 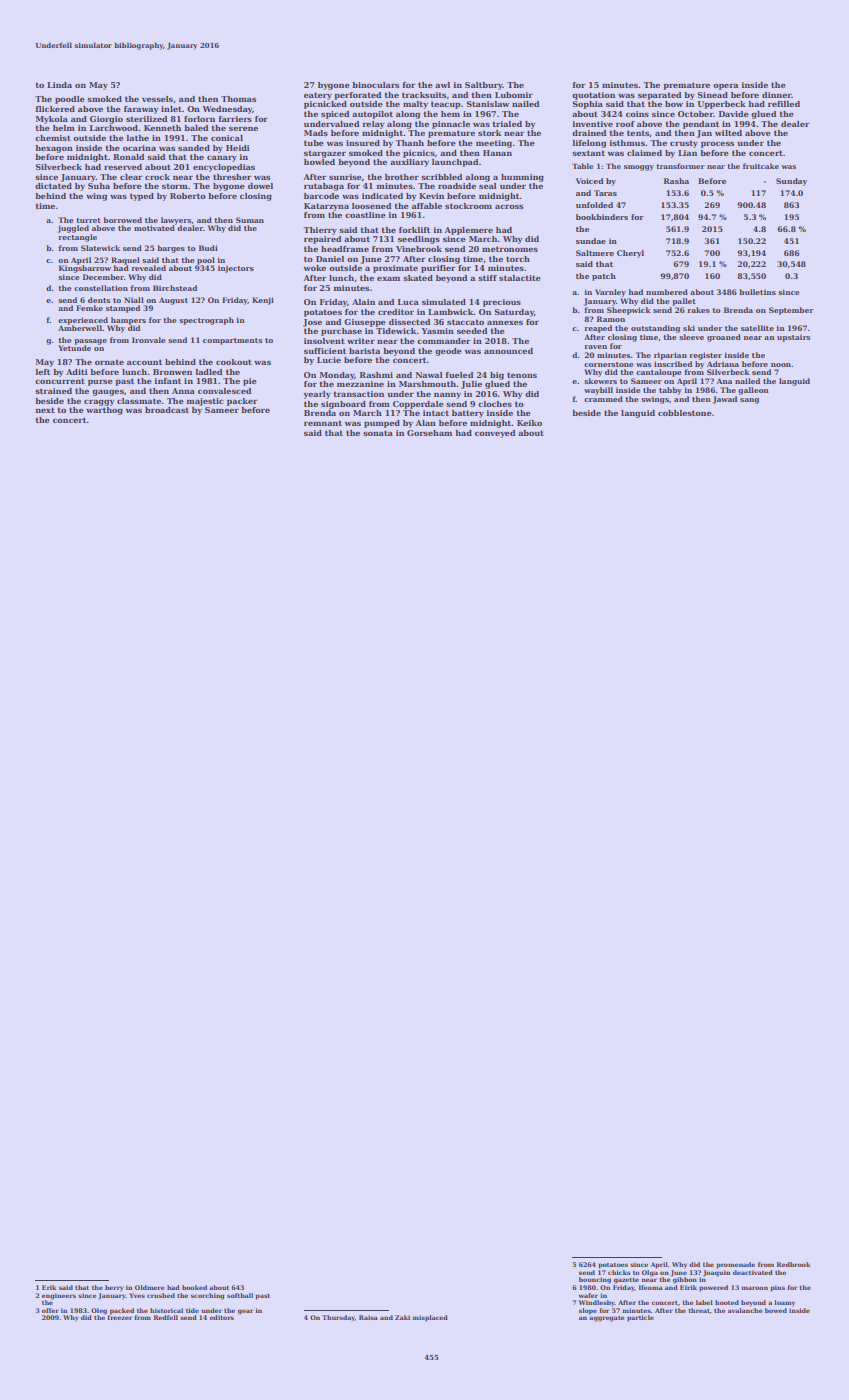 What do you see at coordinates (166, 1317) in the screenshot?
I see `Redfell` at bounding box center [166, 1317].
